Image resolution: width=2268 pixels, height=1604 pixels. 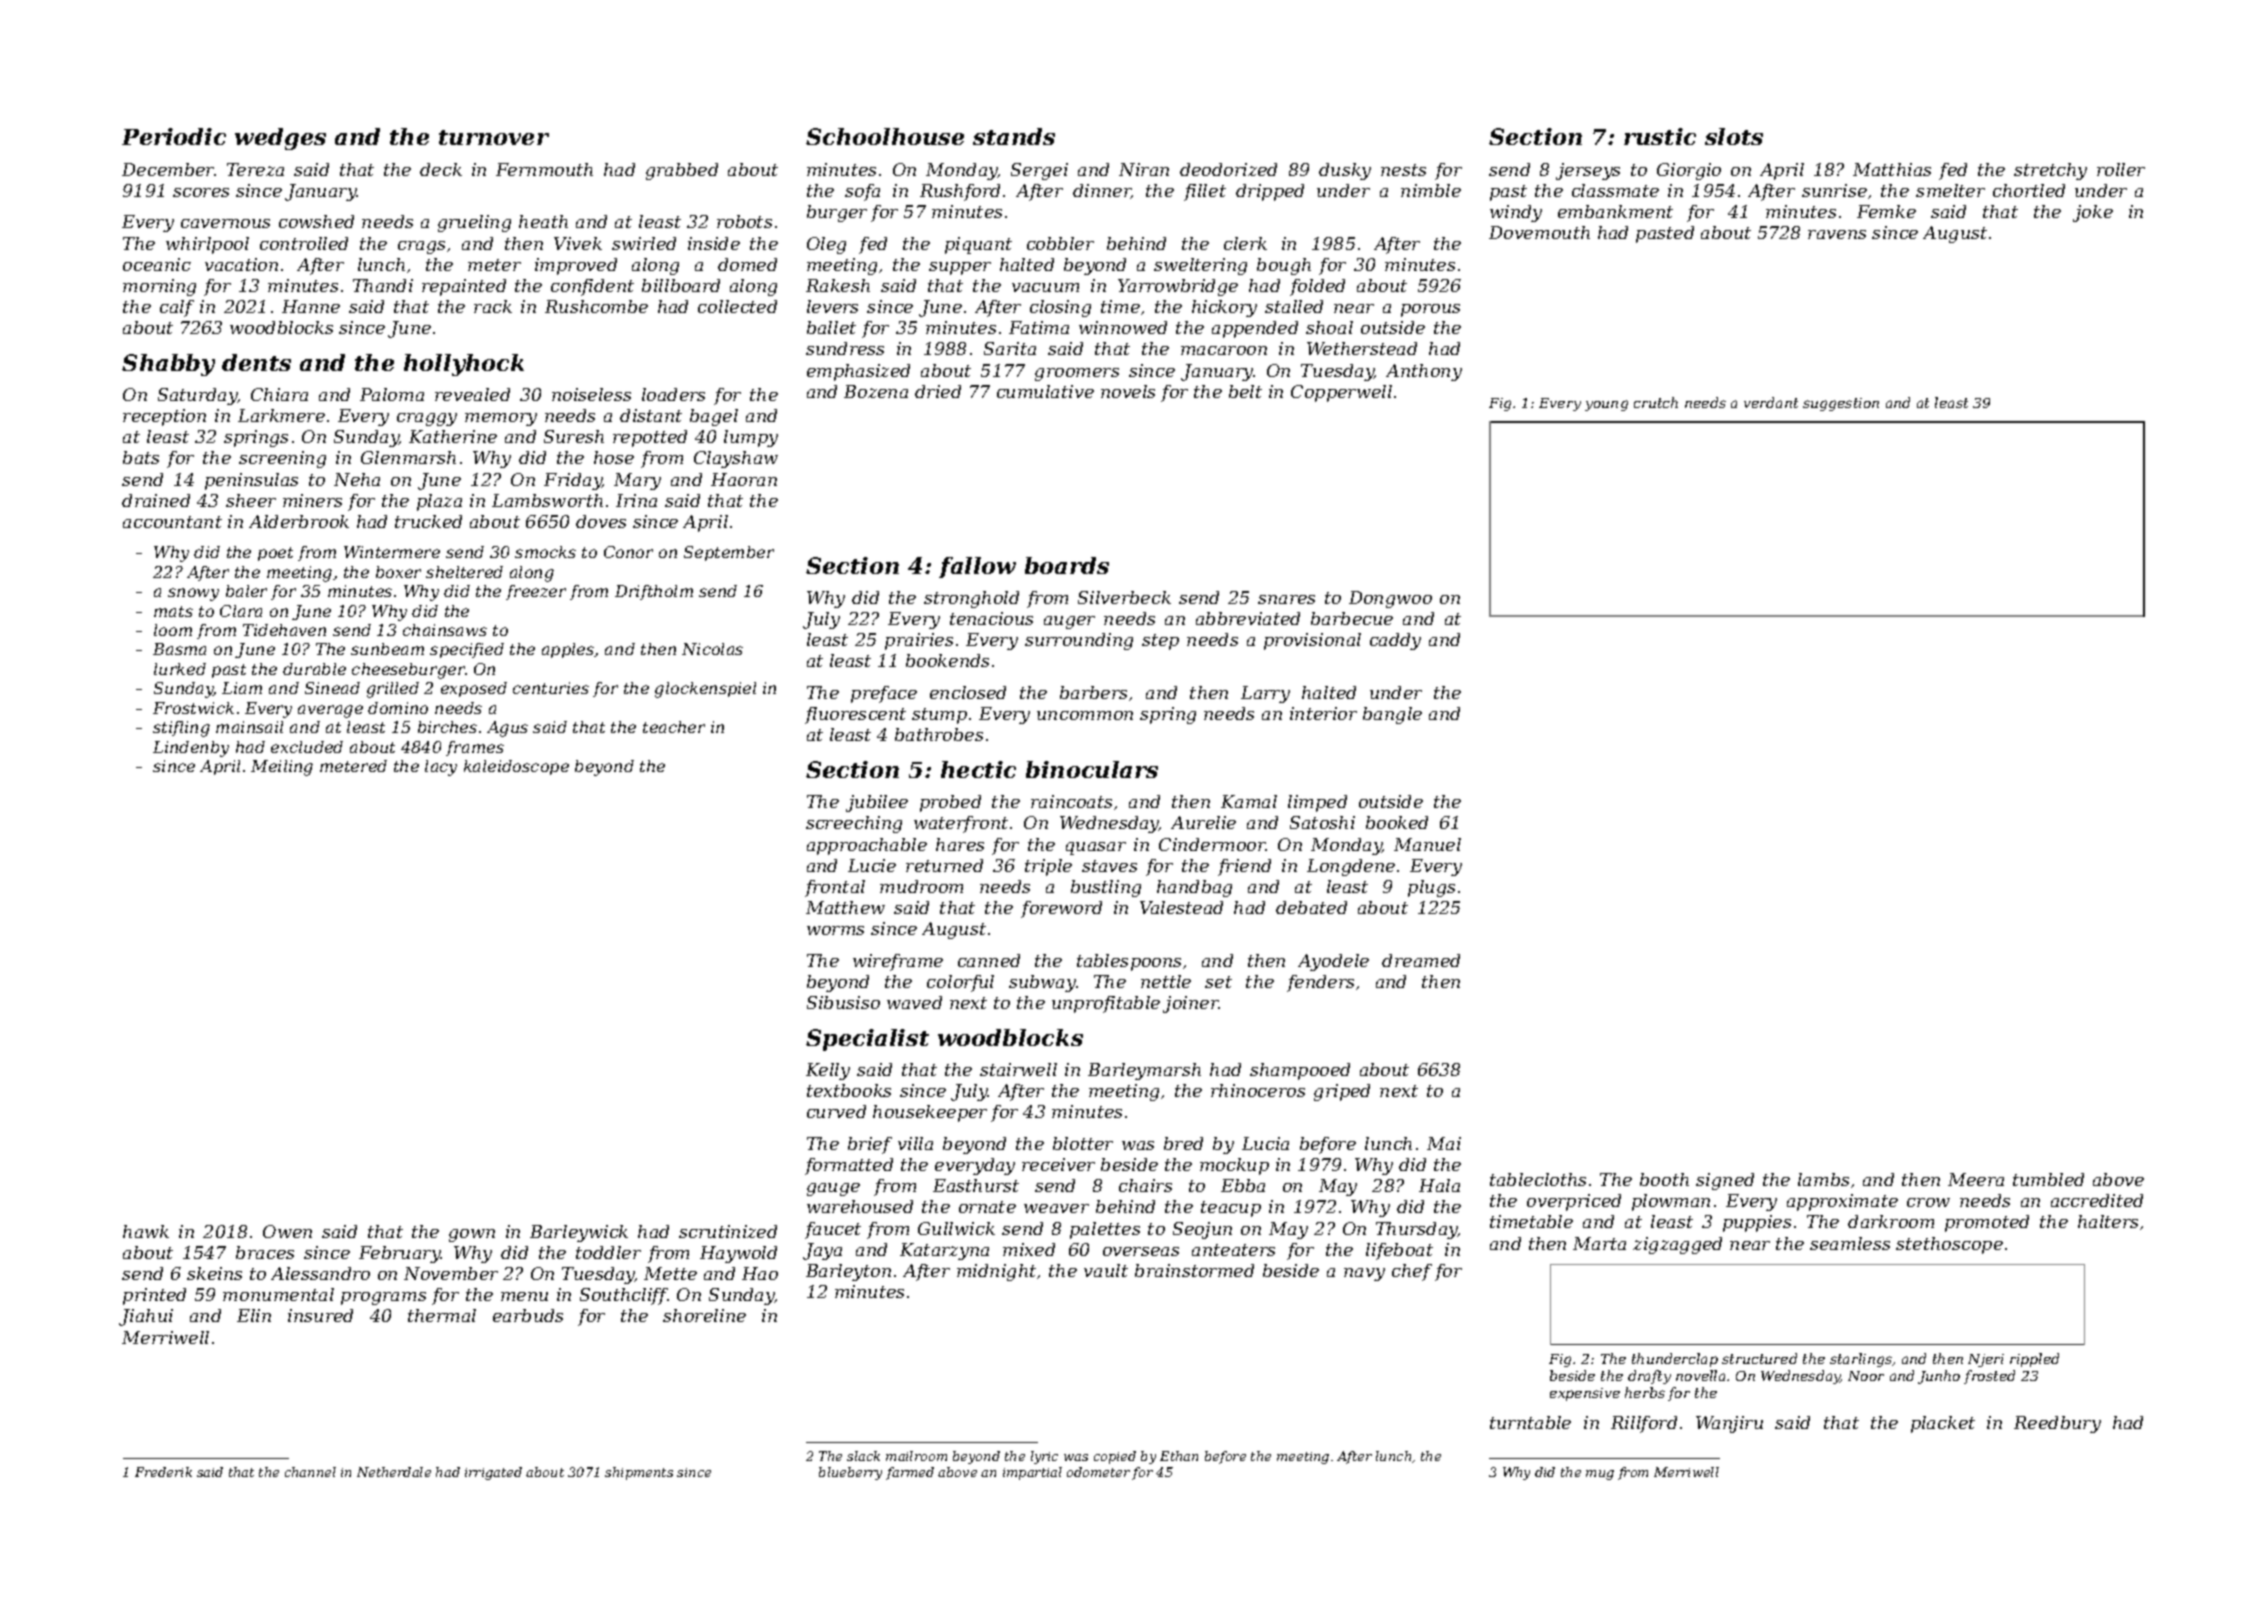 What do you see at coordinates (1660, 136) in the image?
I see `rustic` at bounding box center [1660, 136].
